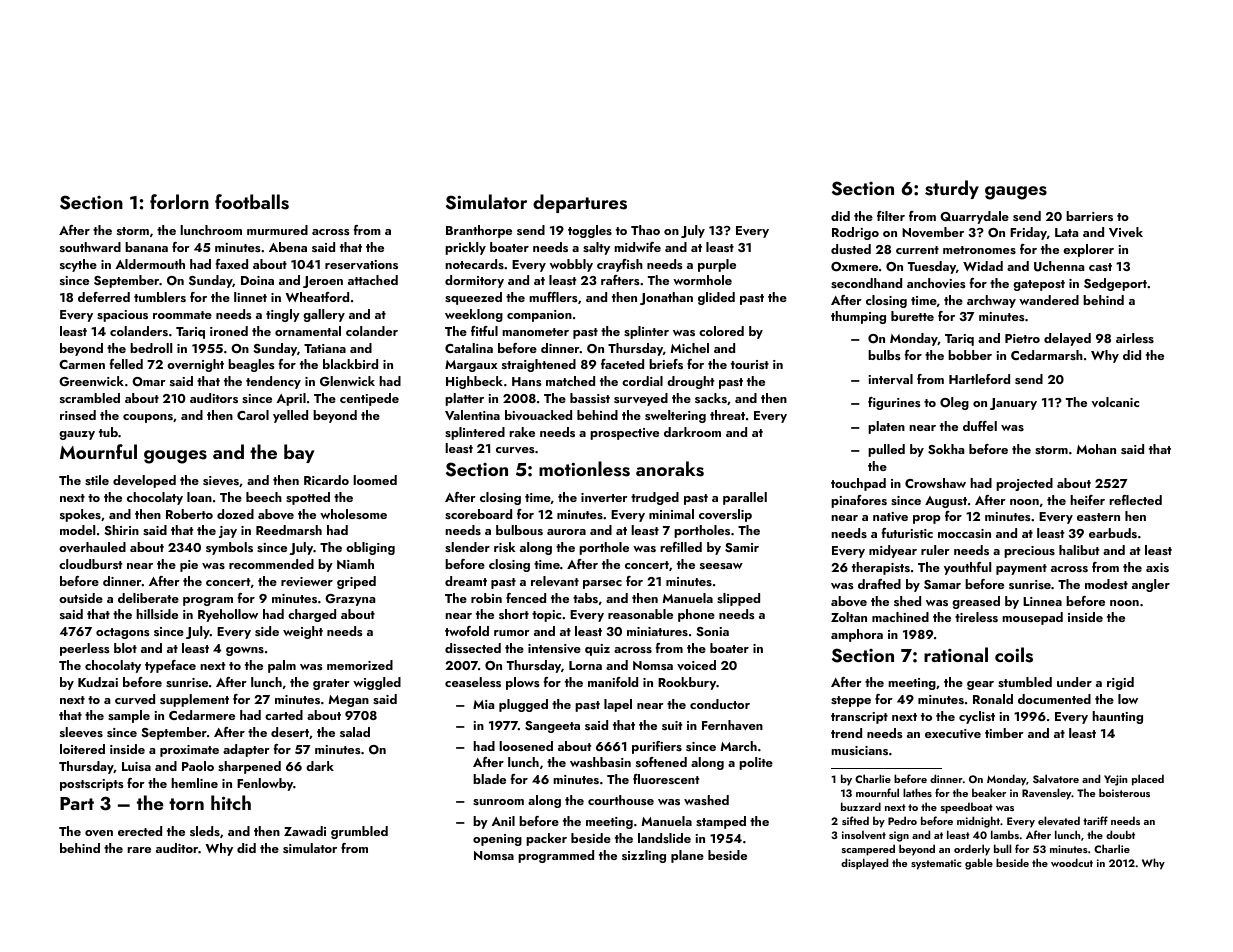 The height and width of the page is (952, 1233). Describe the element at coordinates (891, 216) in the page. I see `filter` at that location.
